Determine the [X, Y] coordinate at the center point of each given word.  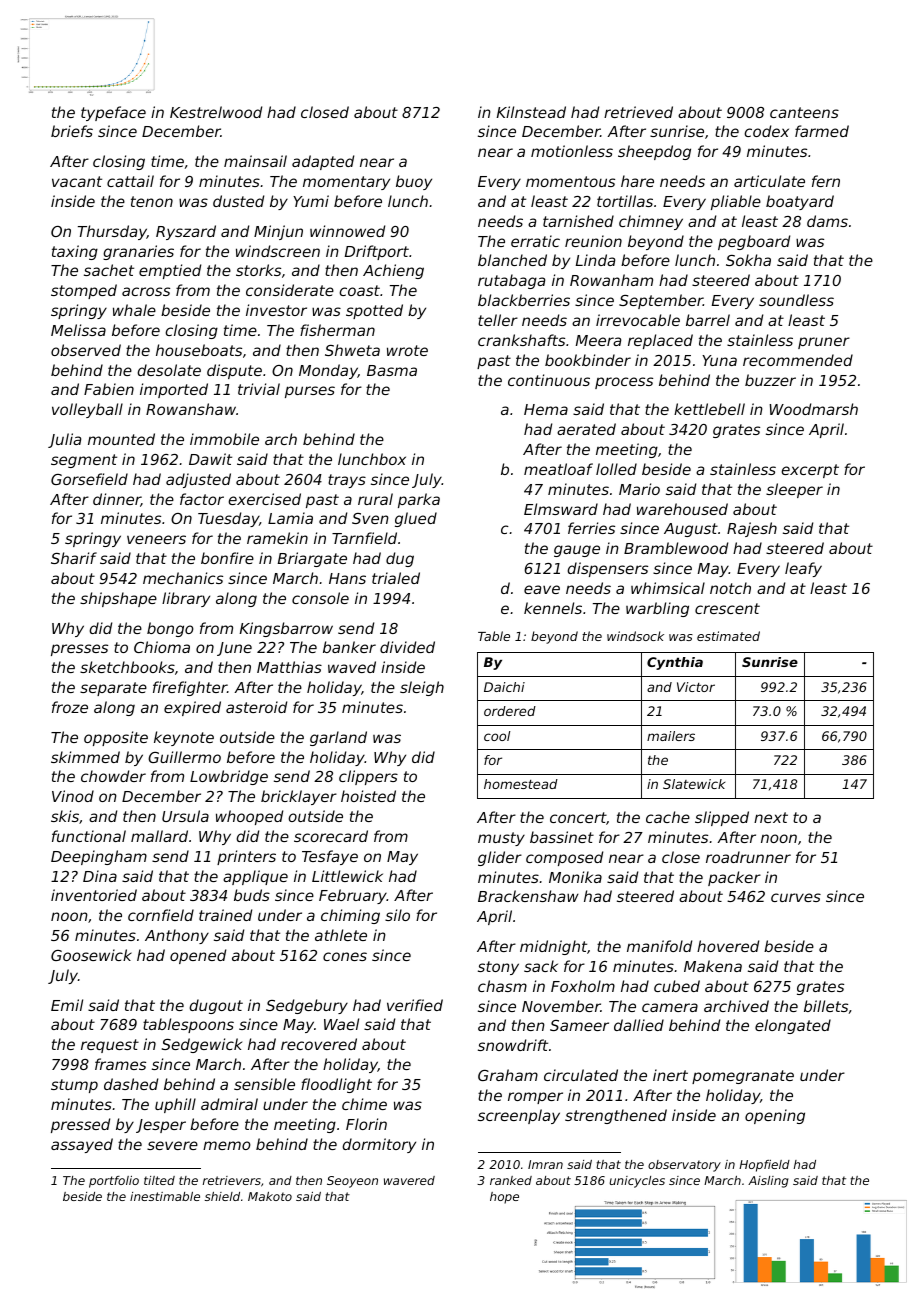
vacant [77, 181]
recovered [319, 1044]
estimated [728, 636]
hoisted [368, 796]
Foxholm [583, 986]
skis [65, 816]
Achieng [393, 271]
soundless [796, 300]
